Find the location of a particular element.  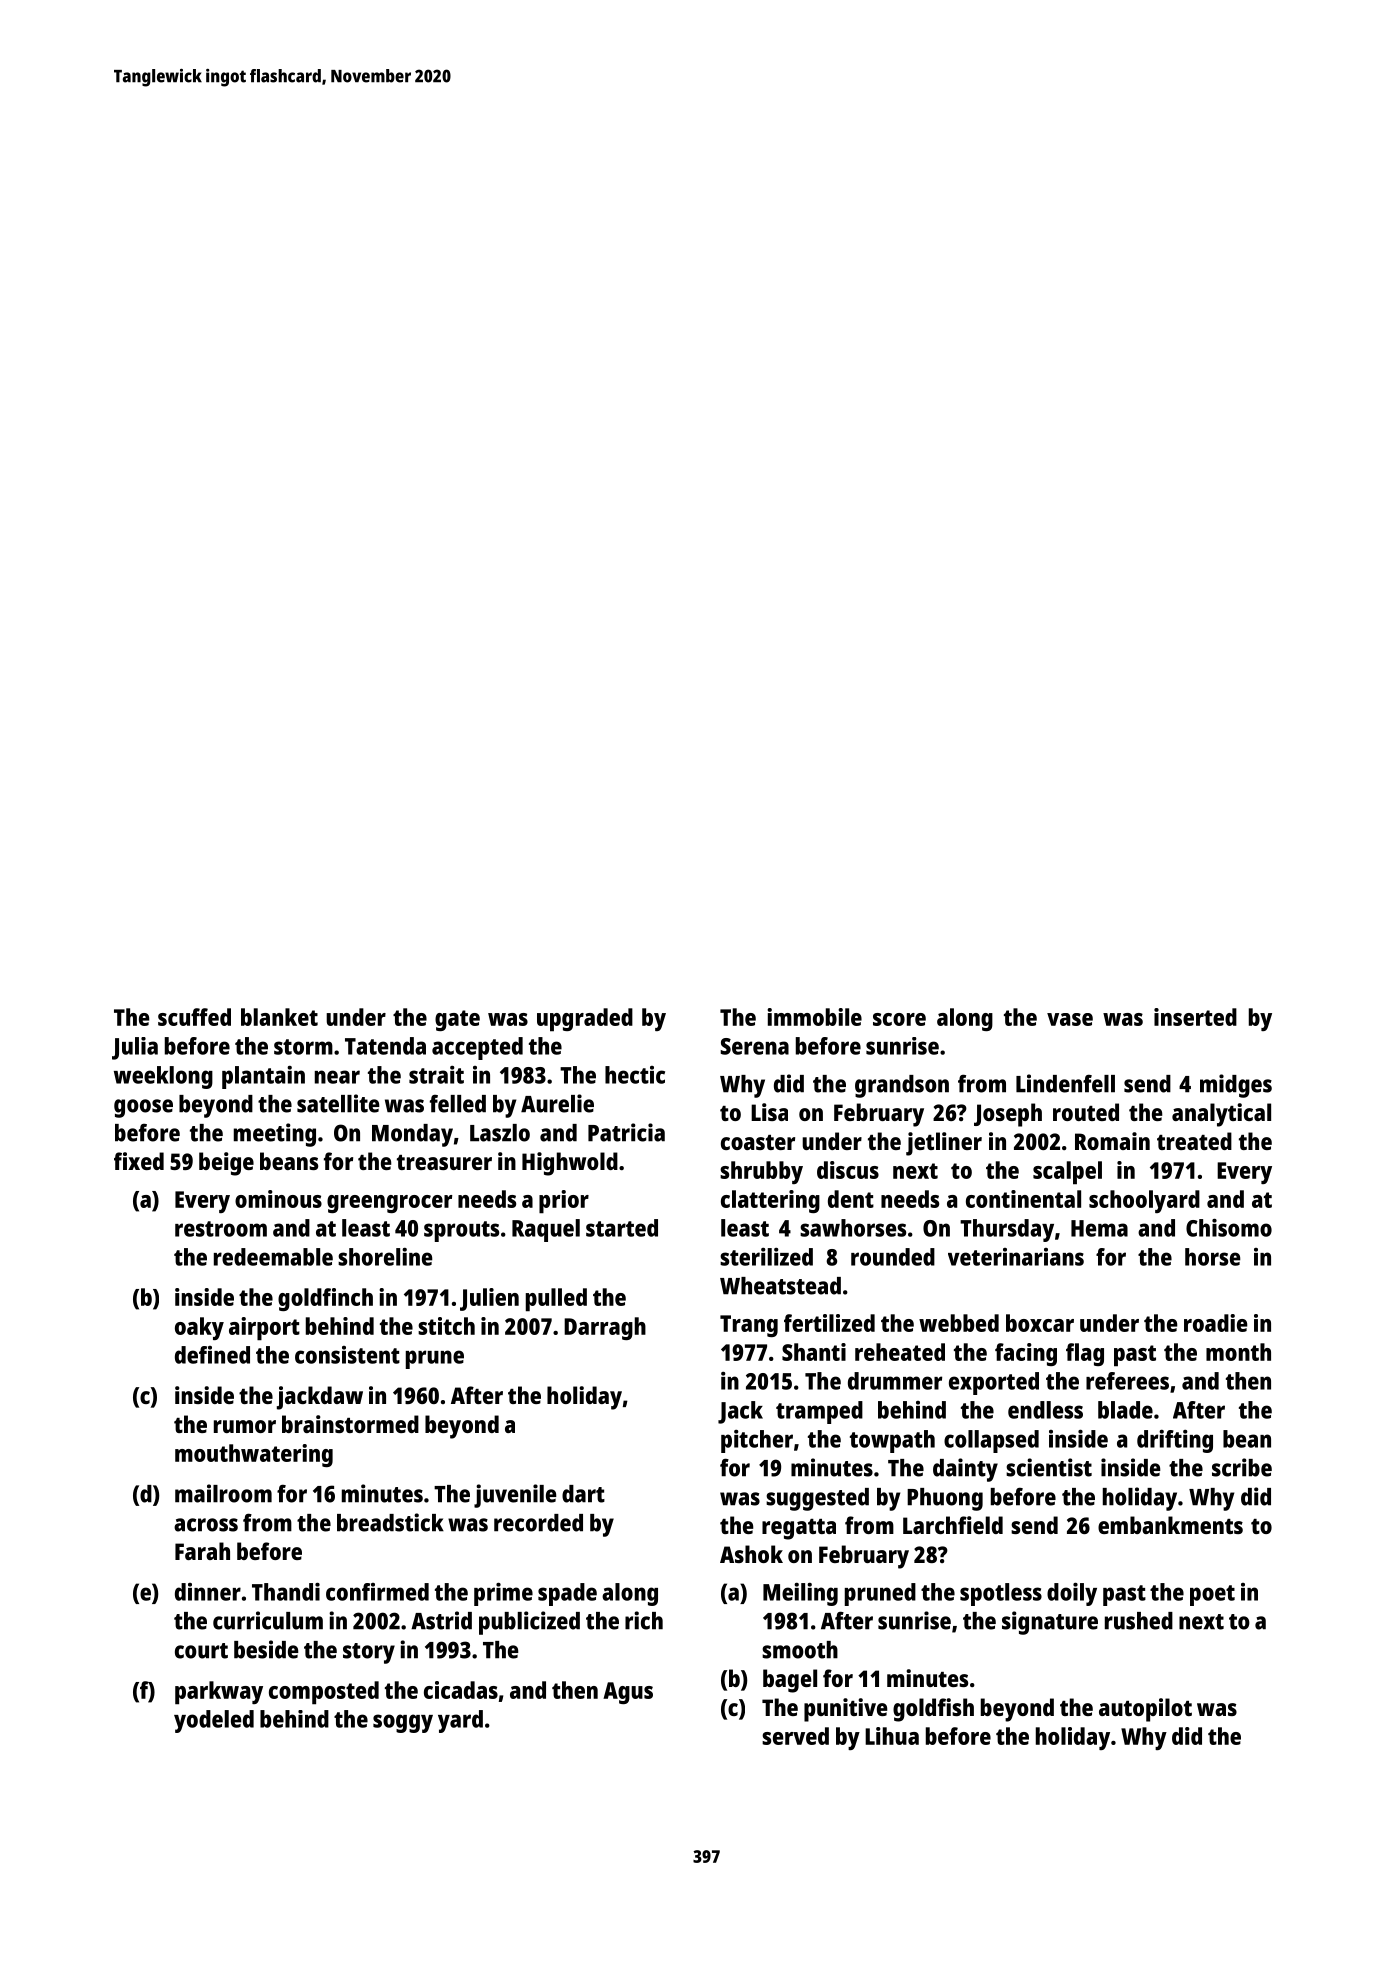

shrubby is located at coordinates (761, 1172).
